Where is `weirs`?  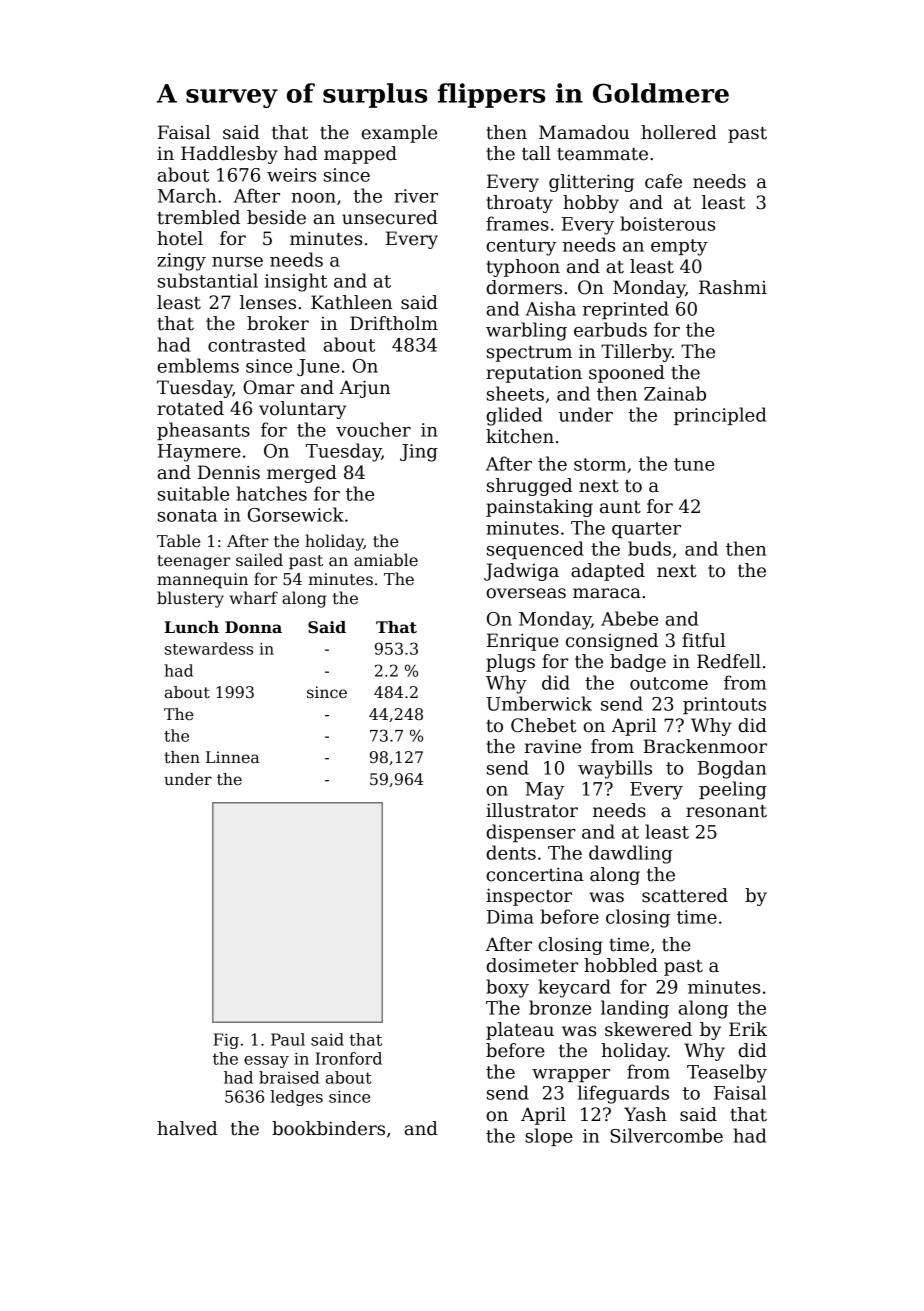 weirs is located at coordinates (291, 175).
